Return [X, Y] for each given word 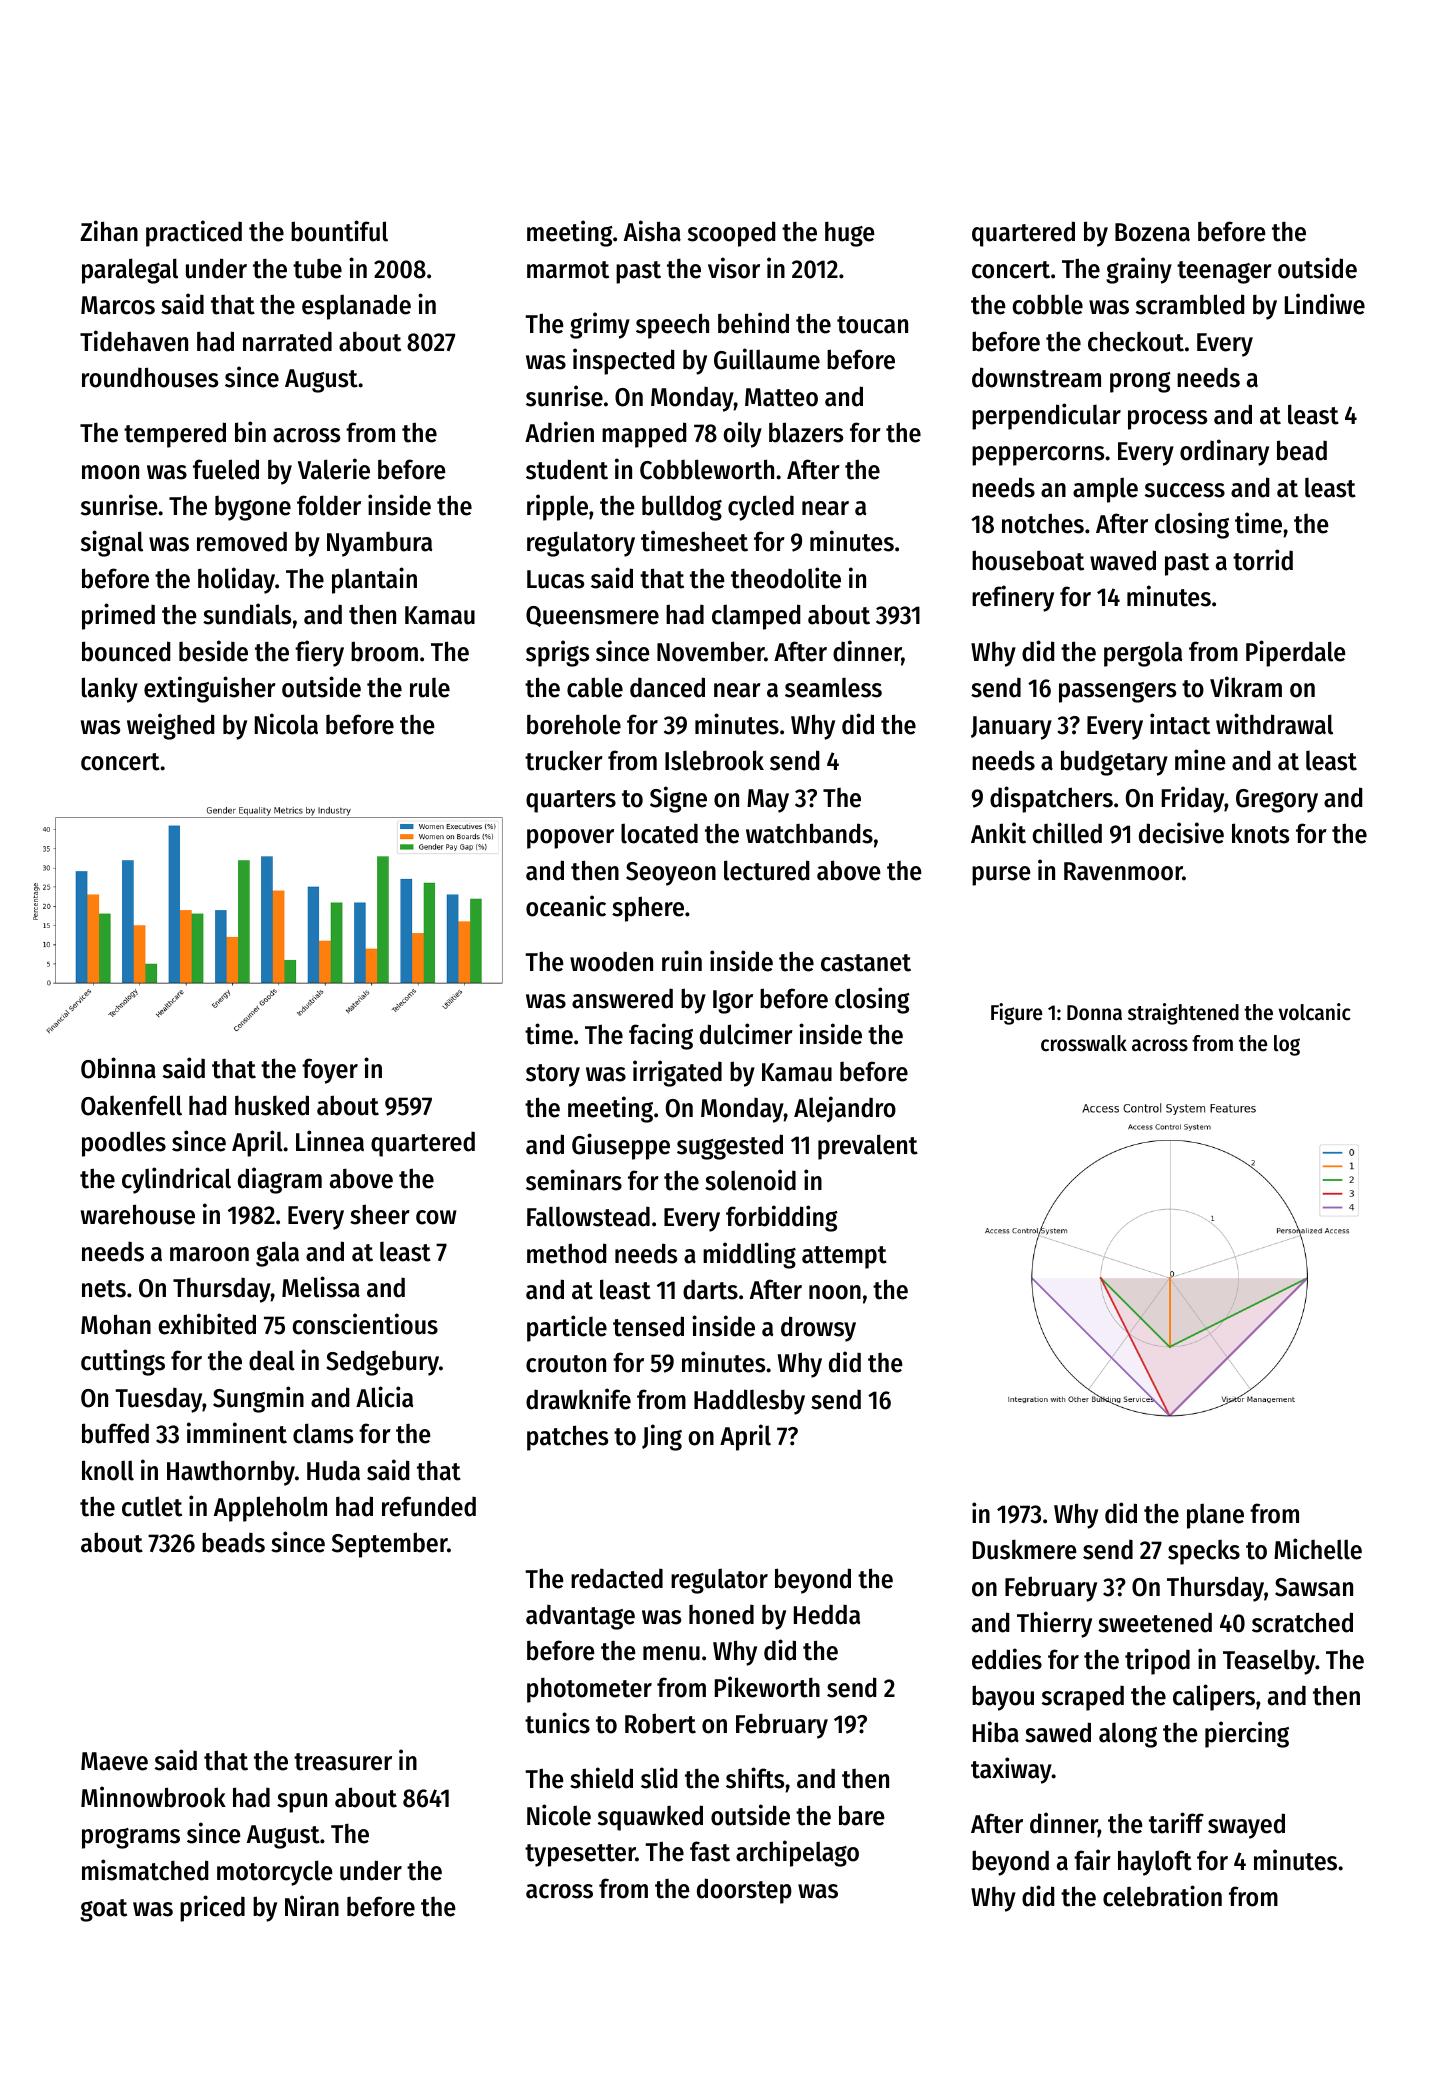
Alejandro [845, 1109]
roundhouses [150, 377]
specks [1204, 1552]
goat [103, 1910]
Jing [662, 1437]
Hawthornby [231, 1473]
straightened [1183, 1014]
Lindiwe [1325, 304]
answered [622, 998]
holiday [236, 580]
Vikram [1246, 687]
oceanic [566, 906]
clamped [756, 617]
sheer [380, 1214]
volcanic [1314, 1012]
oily [742, 434]
